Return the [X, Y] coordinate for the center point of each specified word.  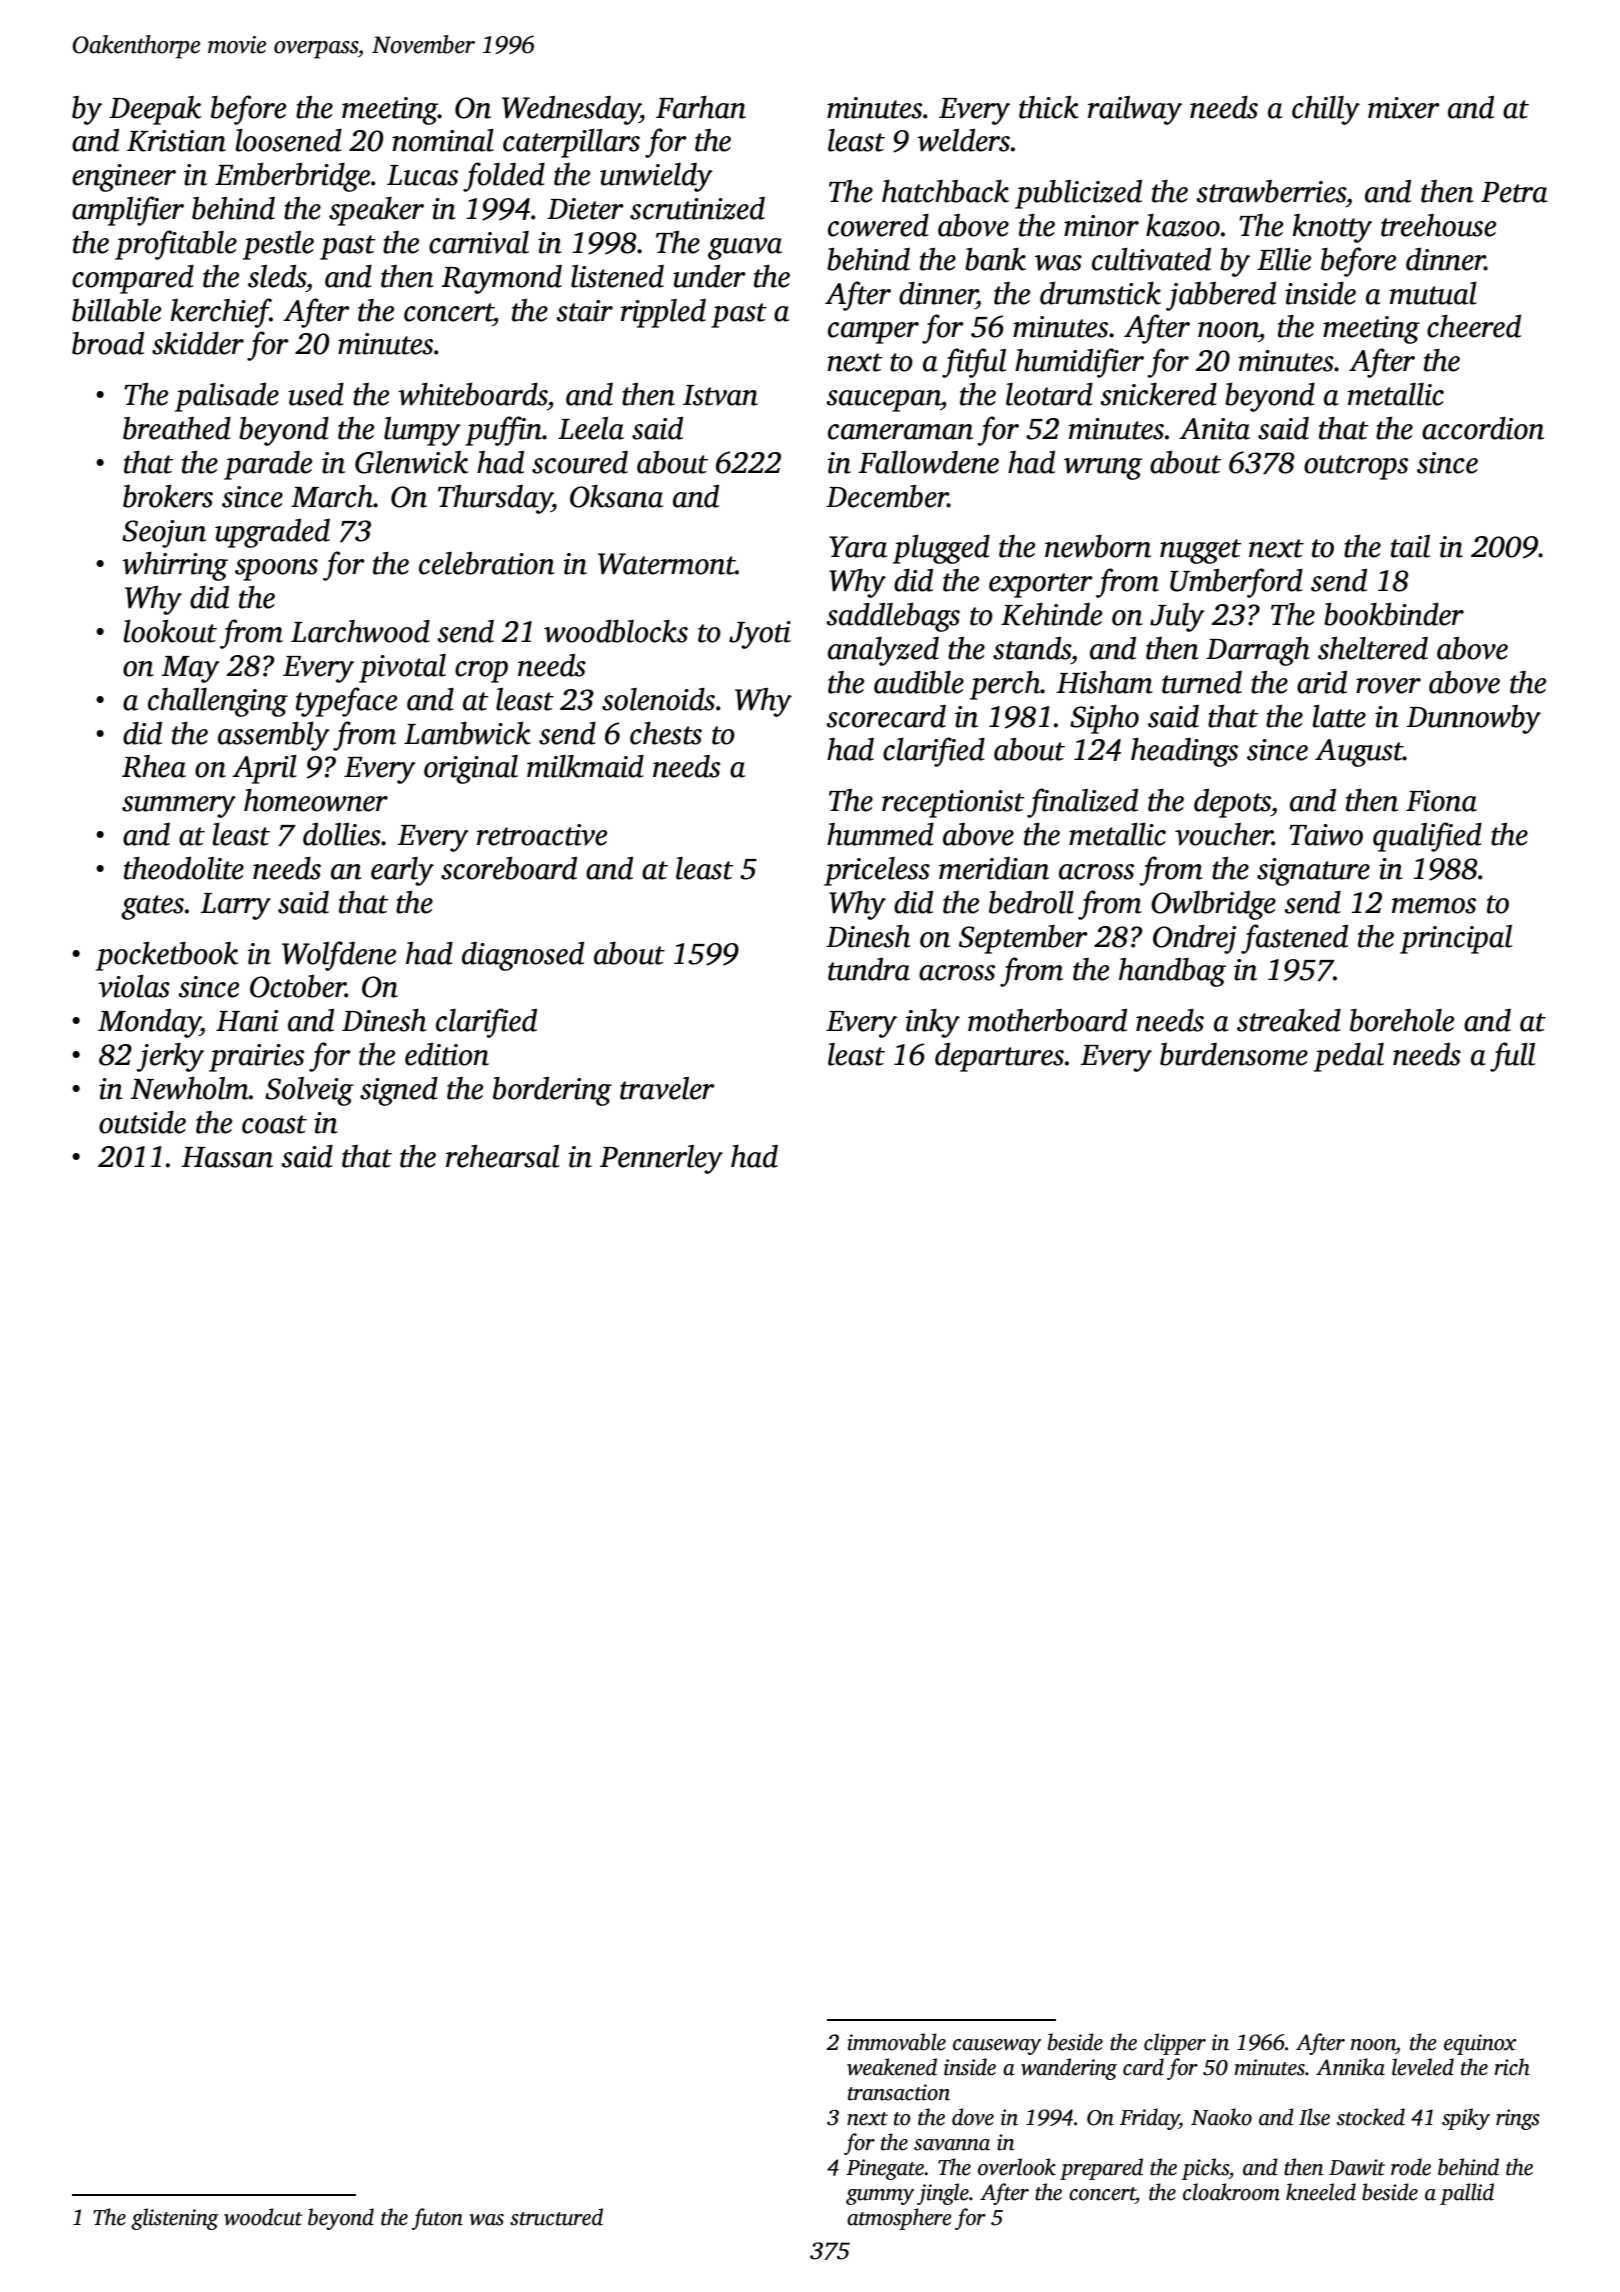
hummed [880, 834]
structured [556, 2217]
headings [1184, 752]
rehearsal [502, 1156]
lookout [170, 631]
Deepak [155, 110]
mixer [1404, 108]
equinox [1480, 2044]
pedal [1349, 1057]
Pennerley [661, 1159]
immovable [897, 2042]
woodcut [263, 2217]
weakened [892, 2067]
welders [963, 140]
